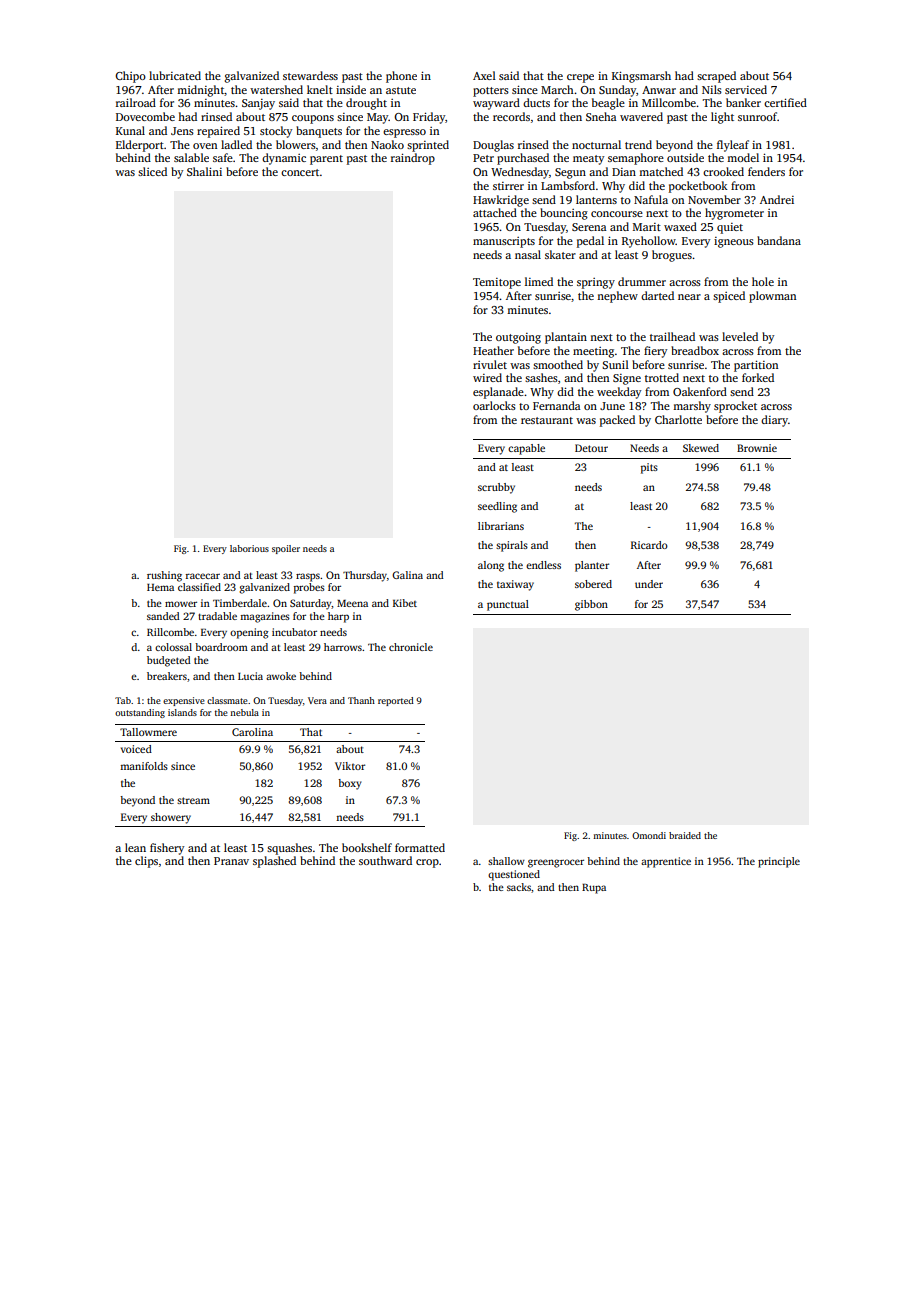 This page has width=924, height=1308. What do you see at coordinates (497, 283) in the page?
I see `Temitope` at bounding box center [497, 283].
